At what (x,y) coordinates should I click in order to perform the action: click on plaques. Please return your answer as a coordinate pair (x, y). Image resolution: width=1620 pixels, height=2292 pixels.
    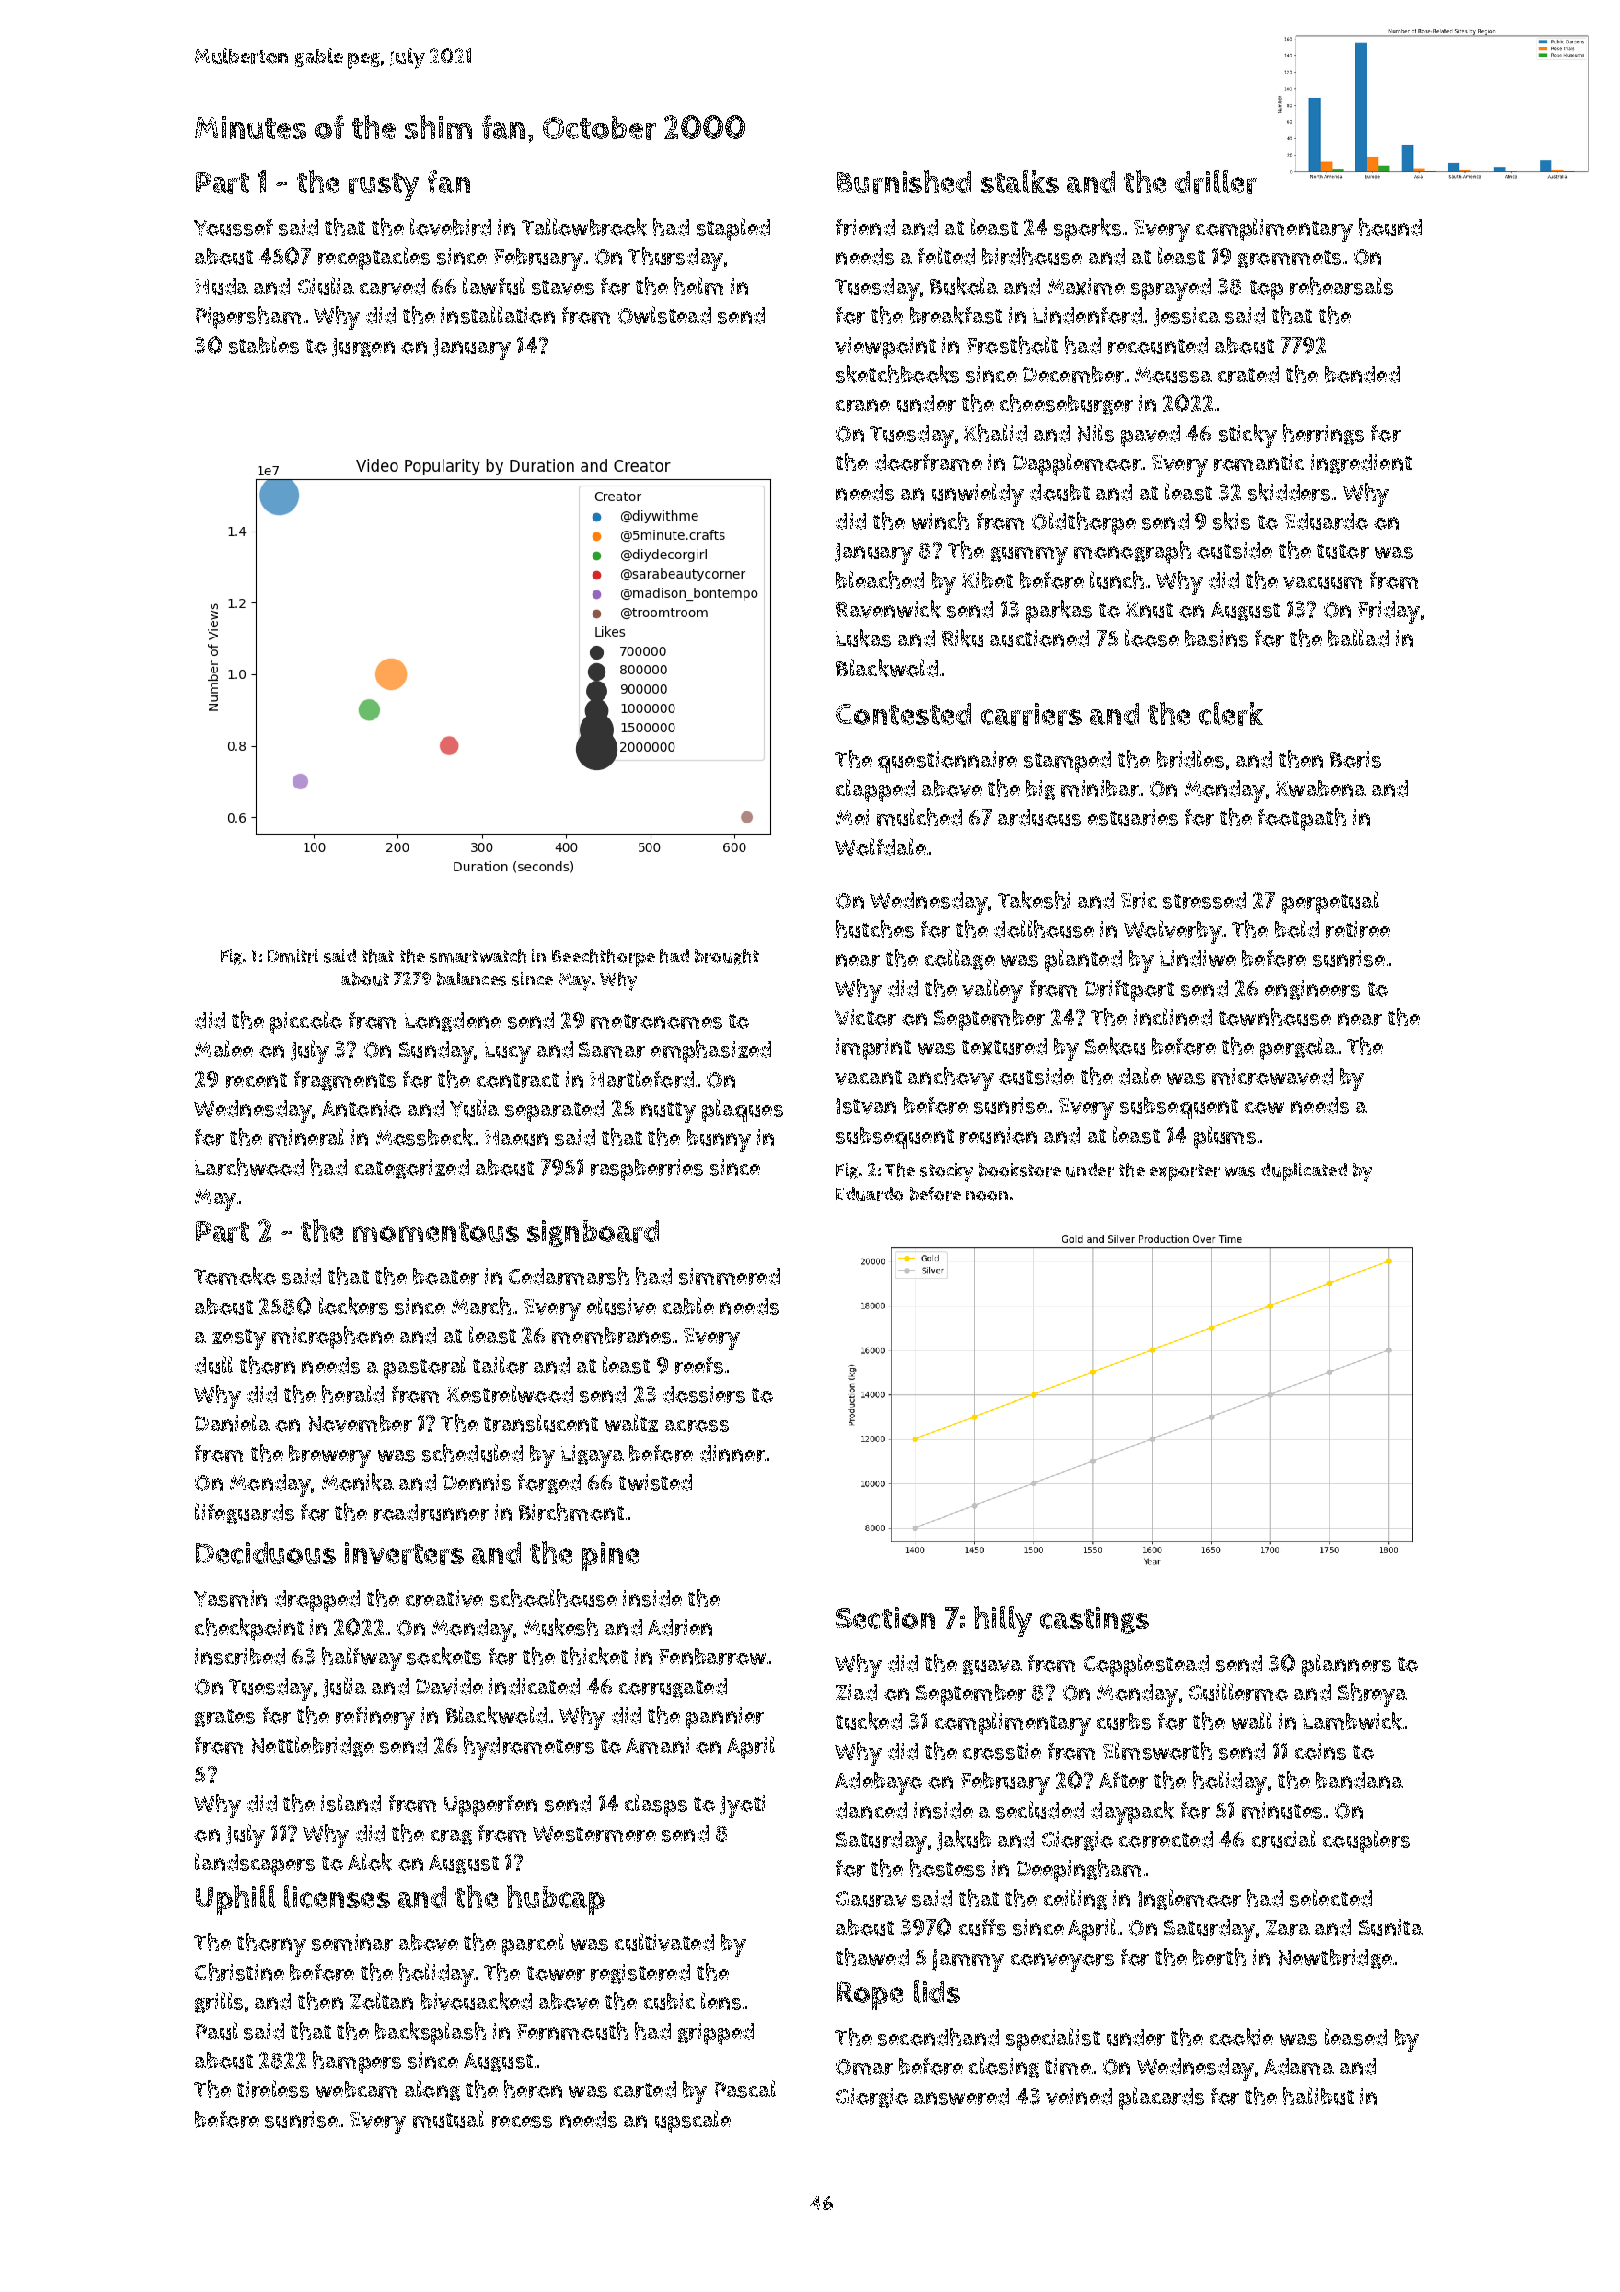
    Looking at the image, I should click on (742, 1110).
